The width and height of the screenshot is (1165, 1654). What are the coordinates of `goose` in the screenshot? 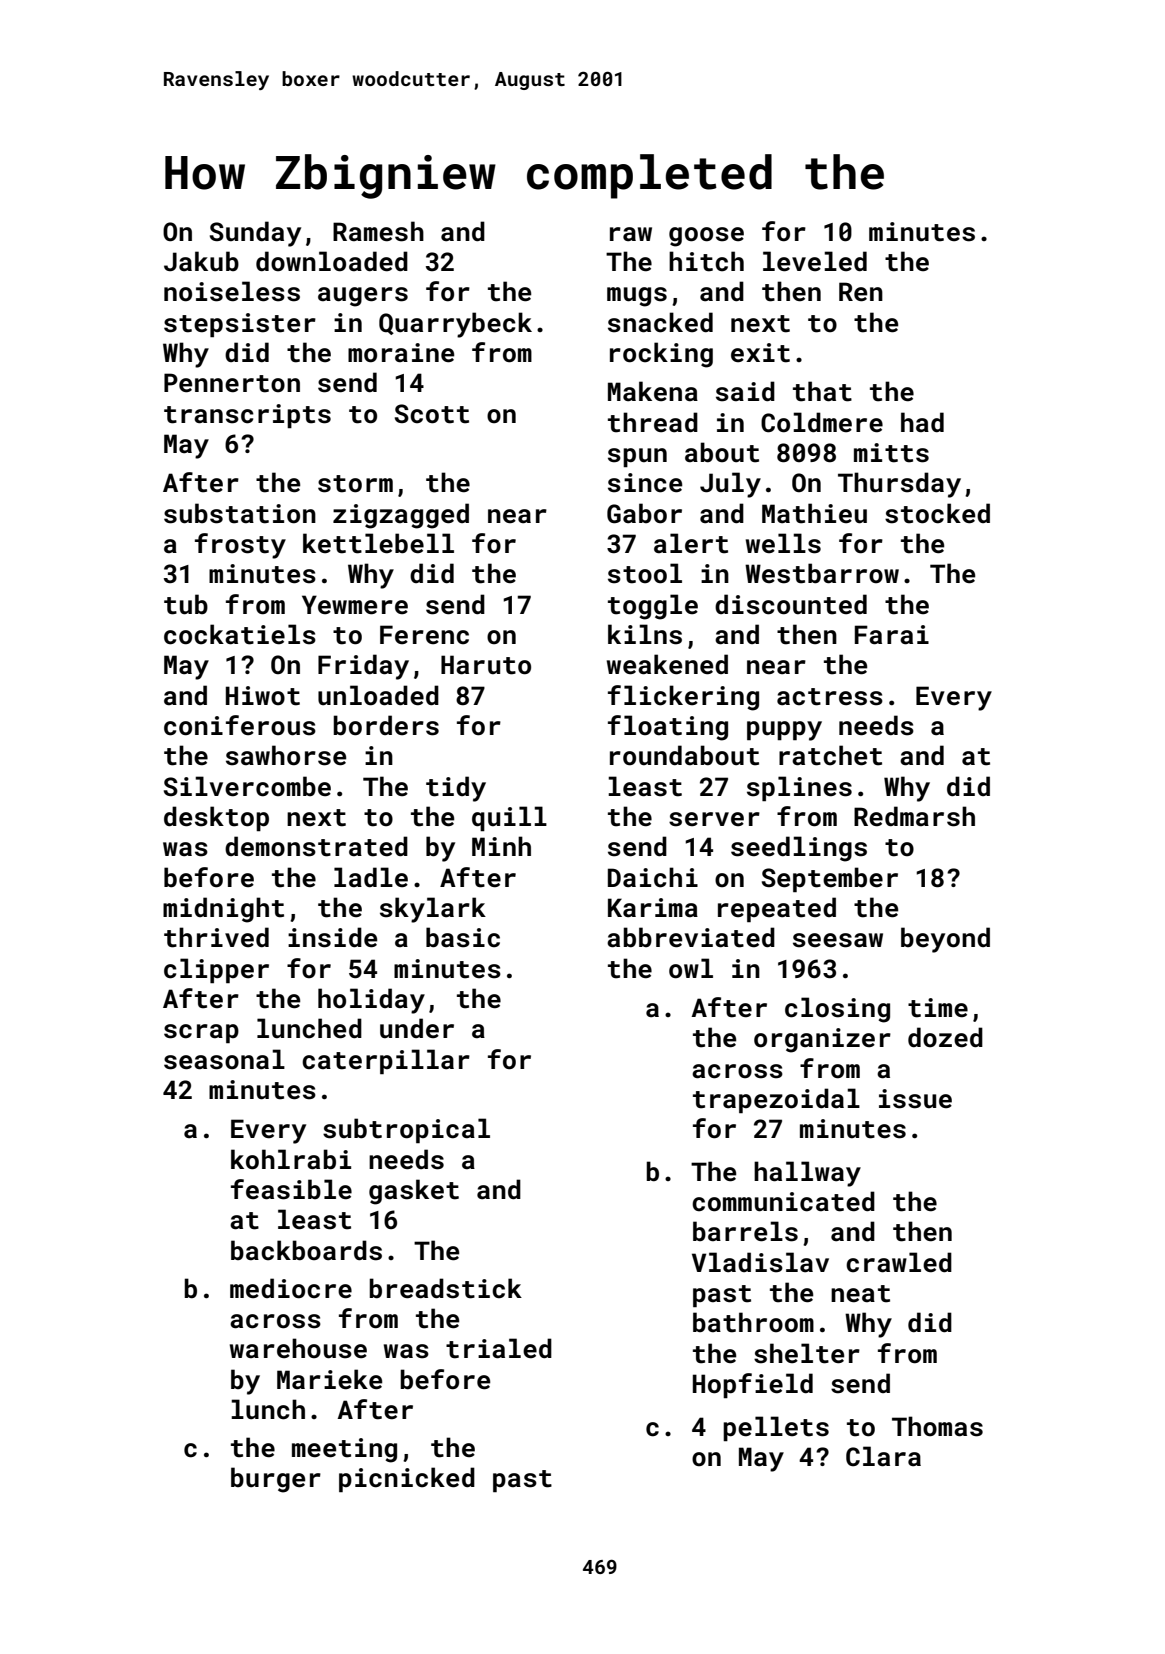 It's located at (706, 237).
